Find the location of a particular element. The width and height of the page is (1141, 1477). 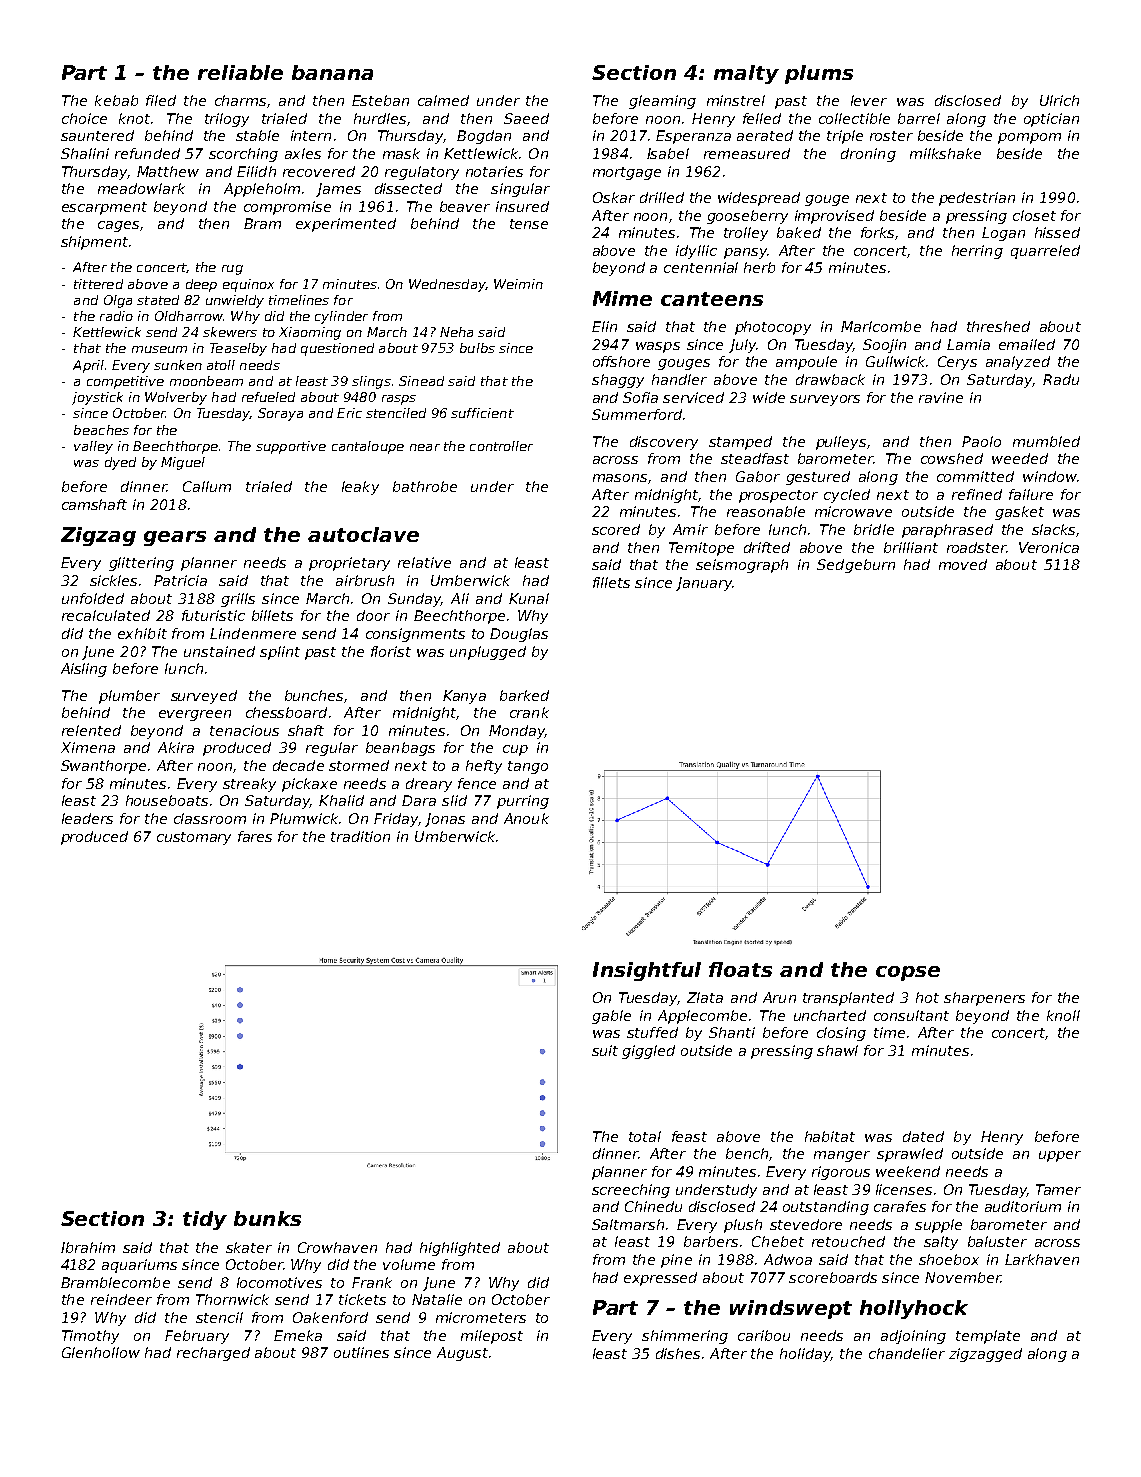

Saeed is located at coordinates (526, 118).
